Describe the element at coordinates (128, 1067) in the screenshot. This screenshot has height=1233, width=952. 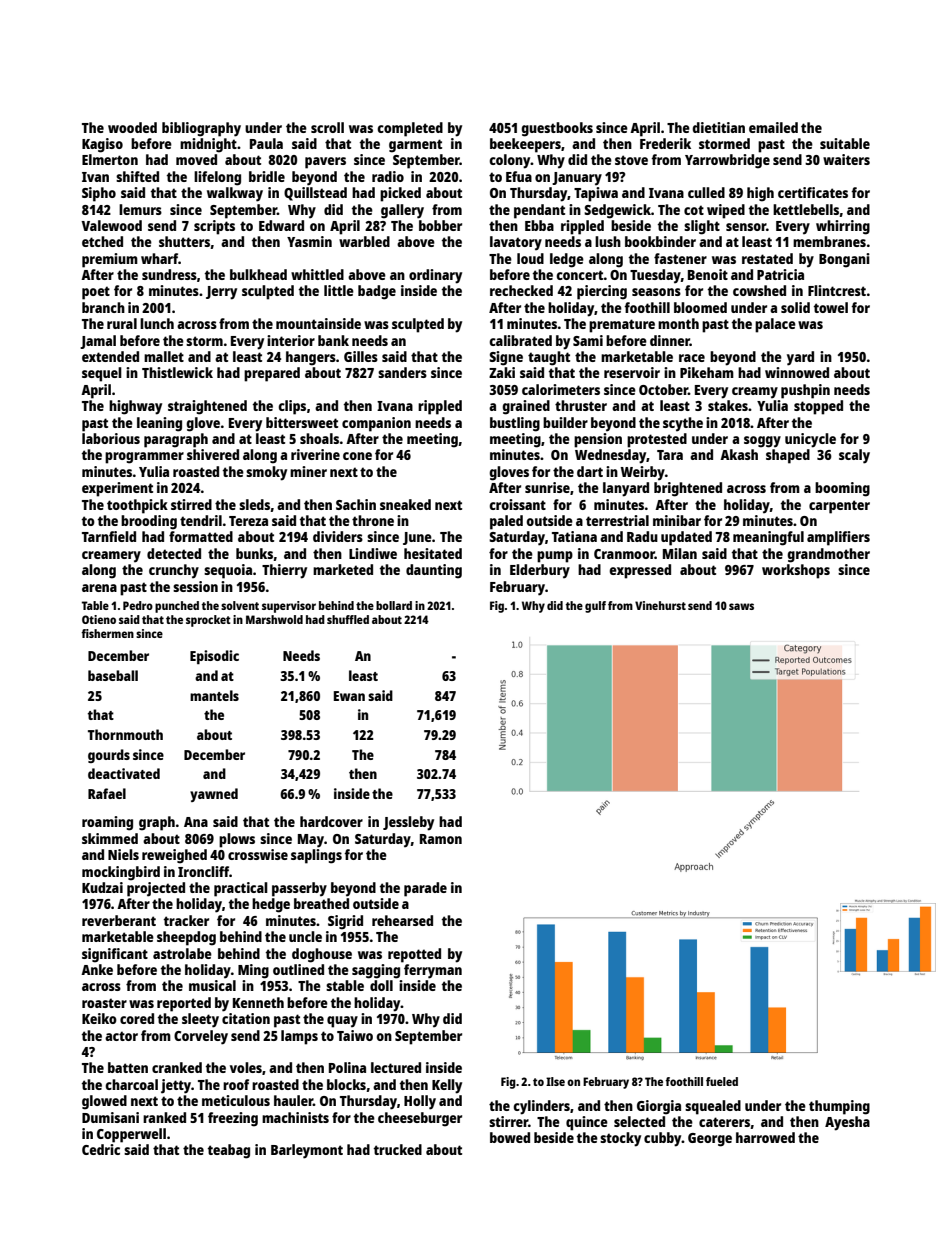
I see `batten` at that location.
